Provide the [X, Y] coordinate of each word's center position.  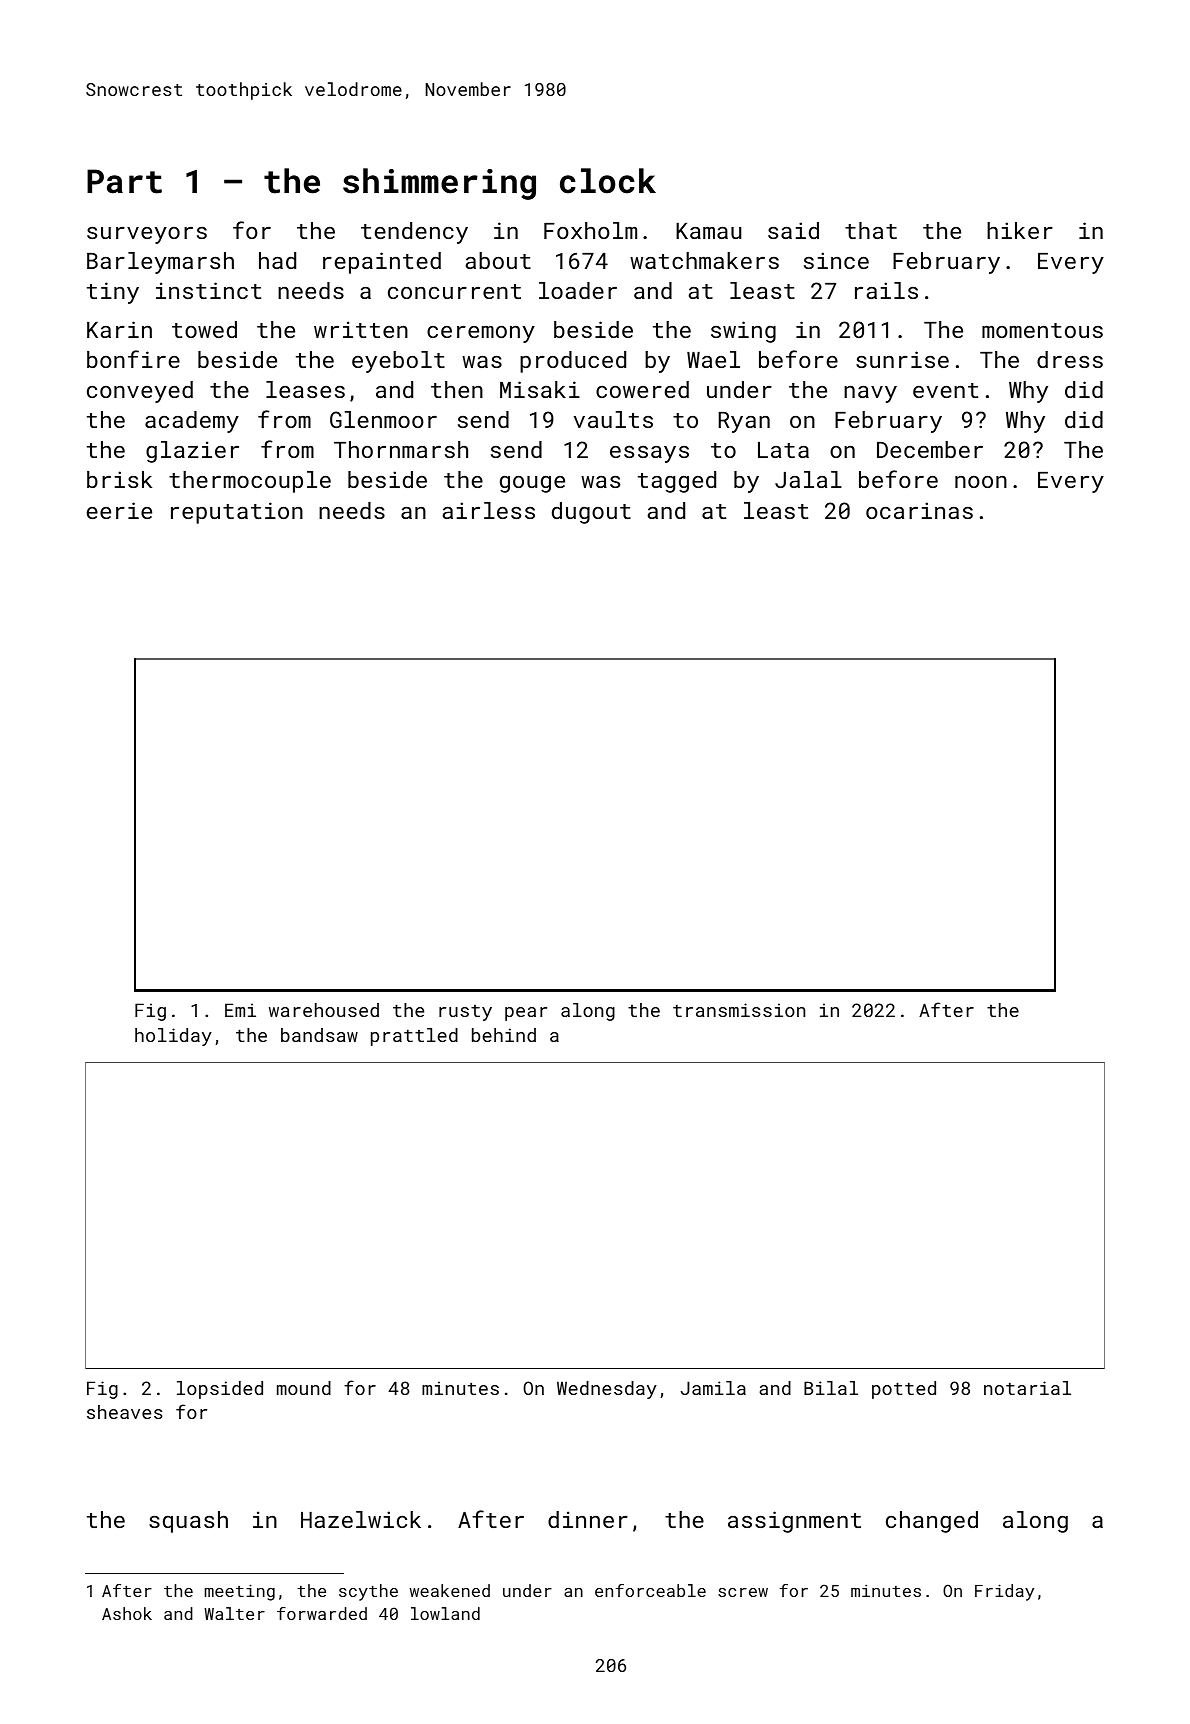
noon [981, 482]
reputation [237, 513]
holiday [173, 1037]
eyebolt [398, 362]
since [836, 260]
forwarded [322, 1613]
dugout [591, 513]
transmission [739, 1010]
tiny [113, 293]
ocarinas [919, 510]
